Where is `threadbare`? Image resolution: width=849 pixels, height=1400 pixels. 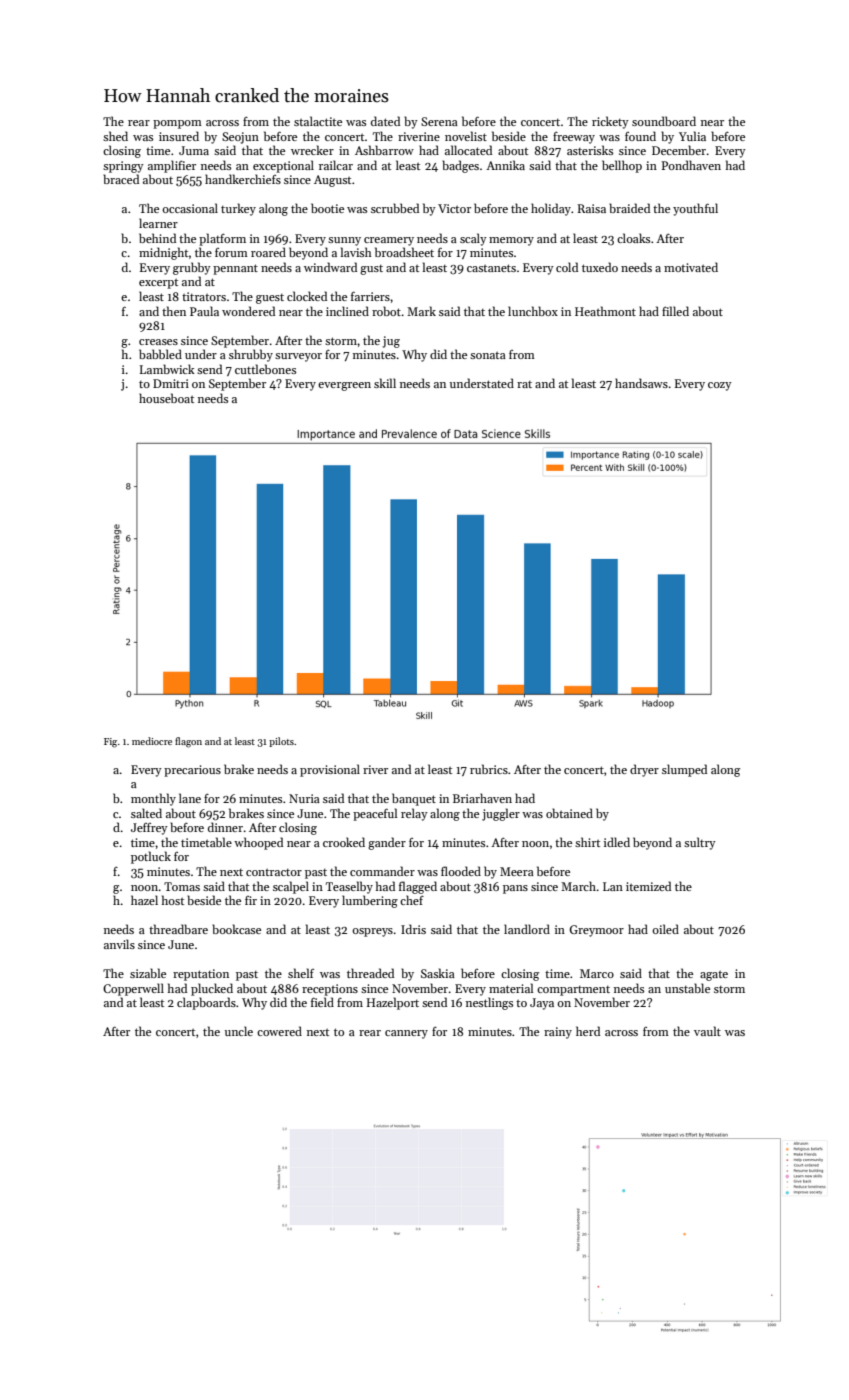 threadbare is located at coordinates (178, 929).
